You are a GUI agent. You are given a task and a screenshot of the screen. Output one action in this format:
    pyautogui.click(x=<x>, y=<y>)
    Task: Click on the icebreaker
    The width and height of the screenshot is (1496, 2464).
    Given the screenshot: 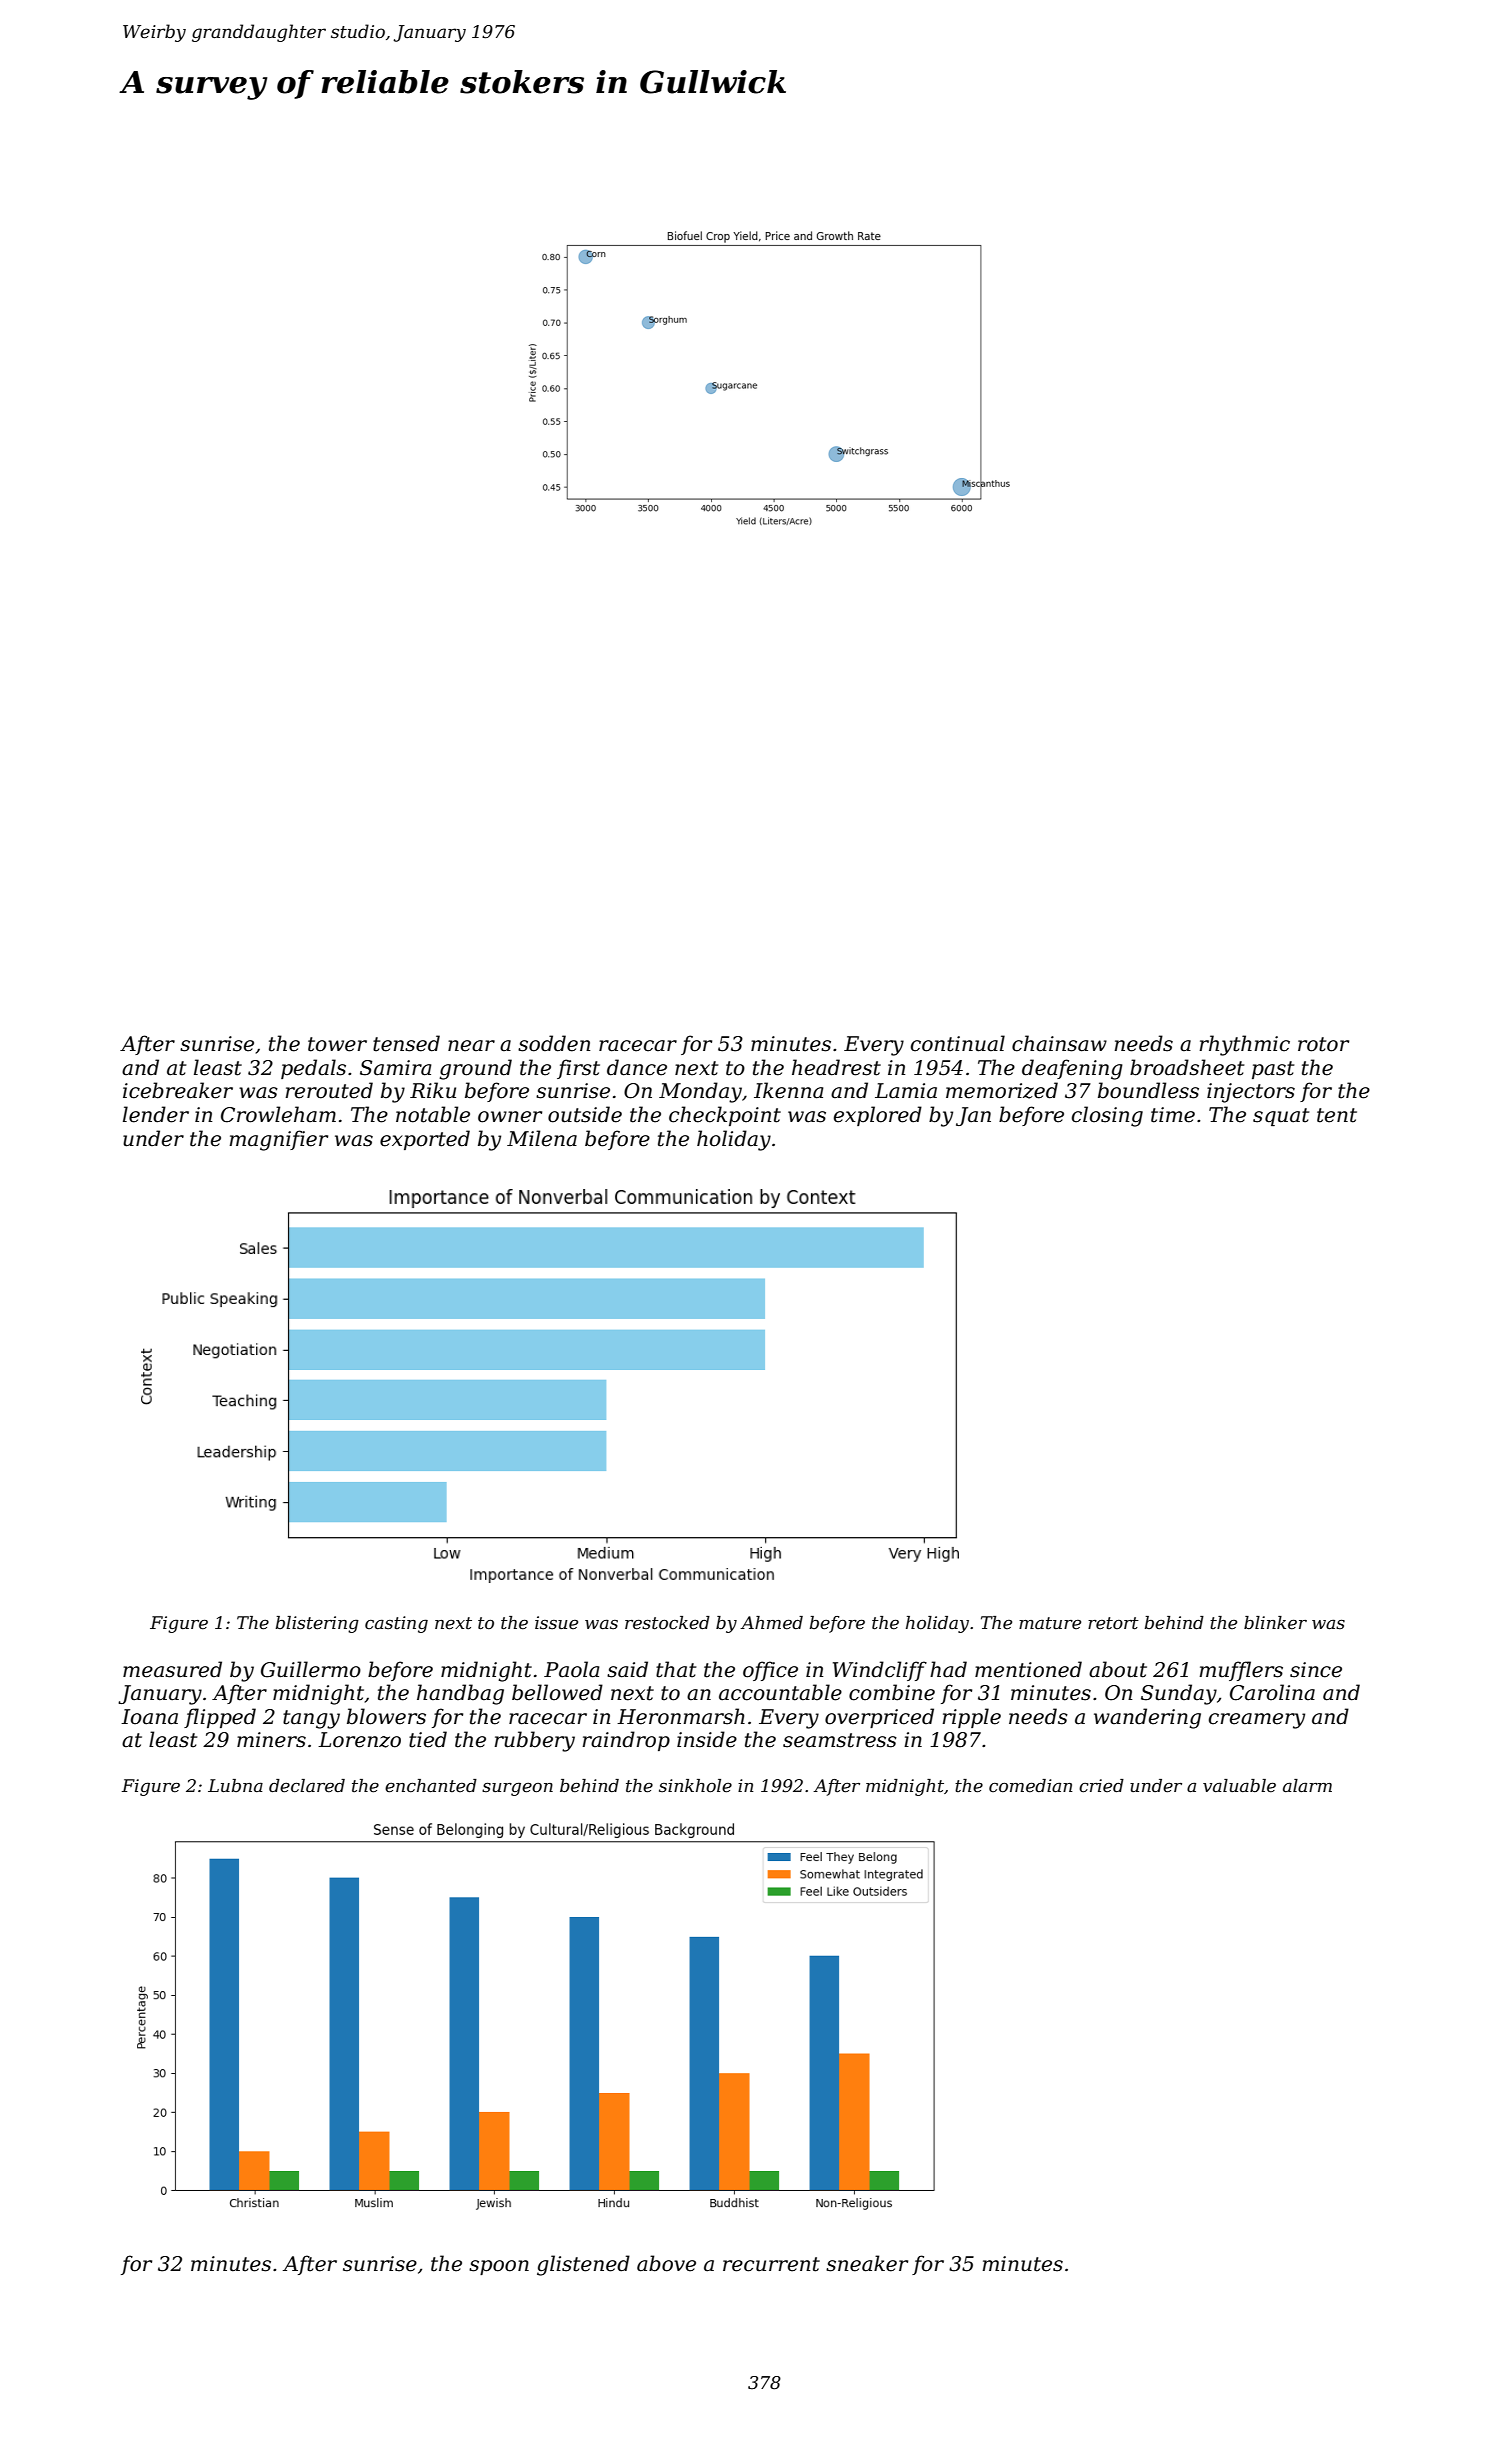 What is the action you would take?
    pyautogui.click(x=178, y=1090)
